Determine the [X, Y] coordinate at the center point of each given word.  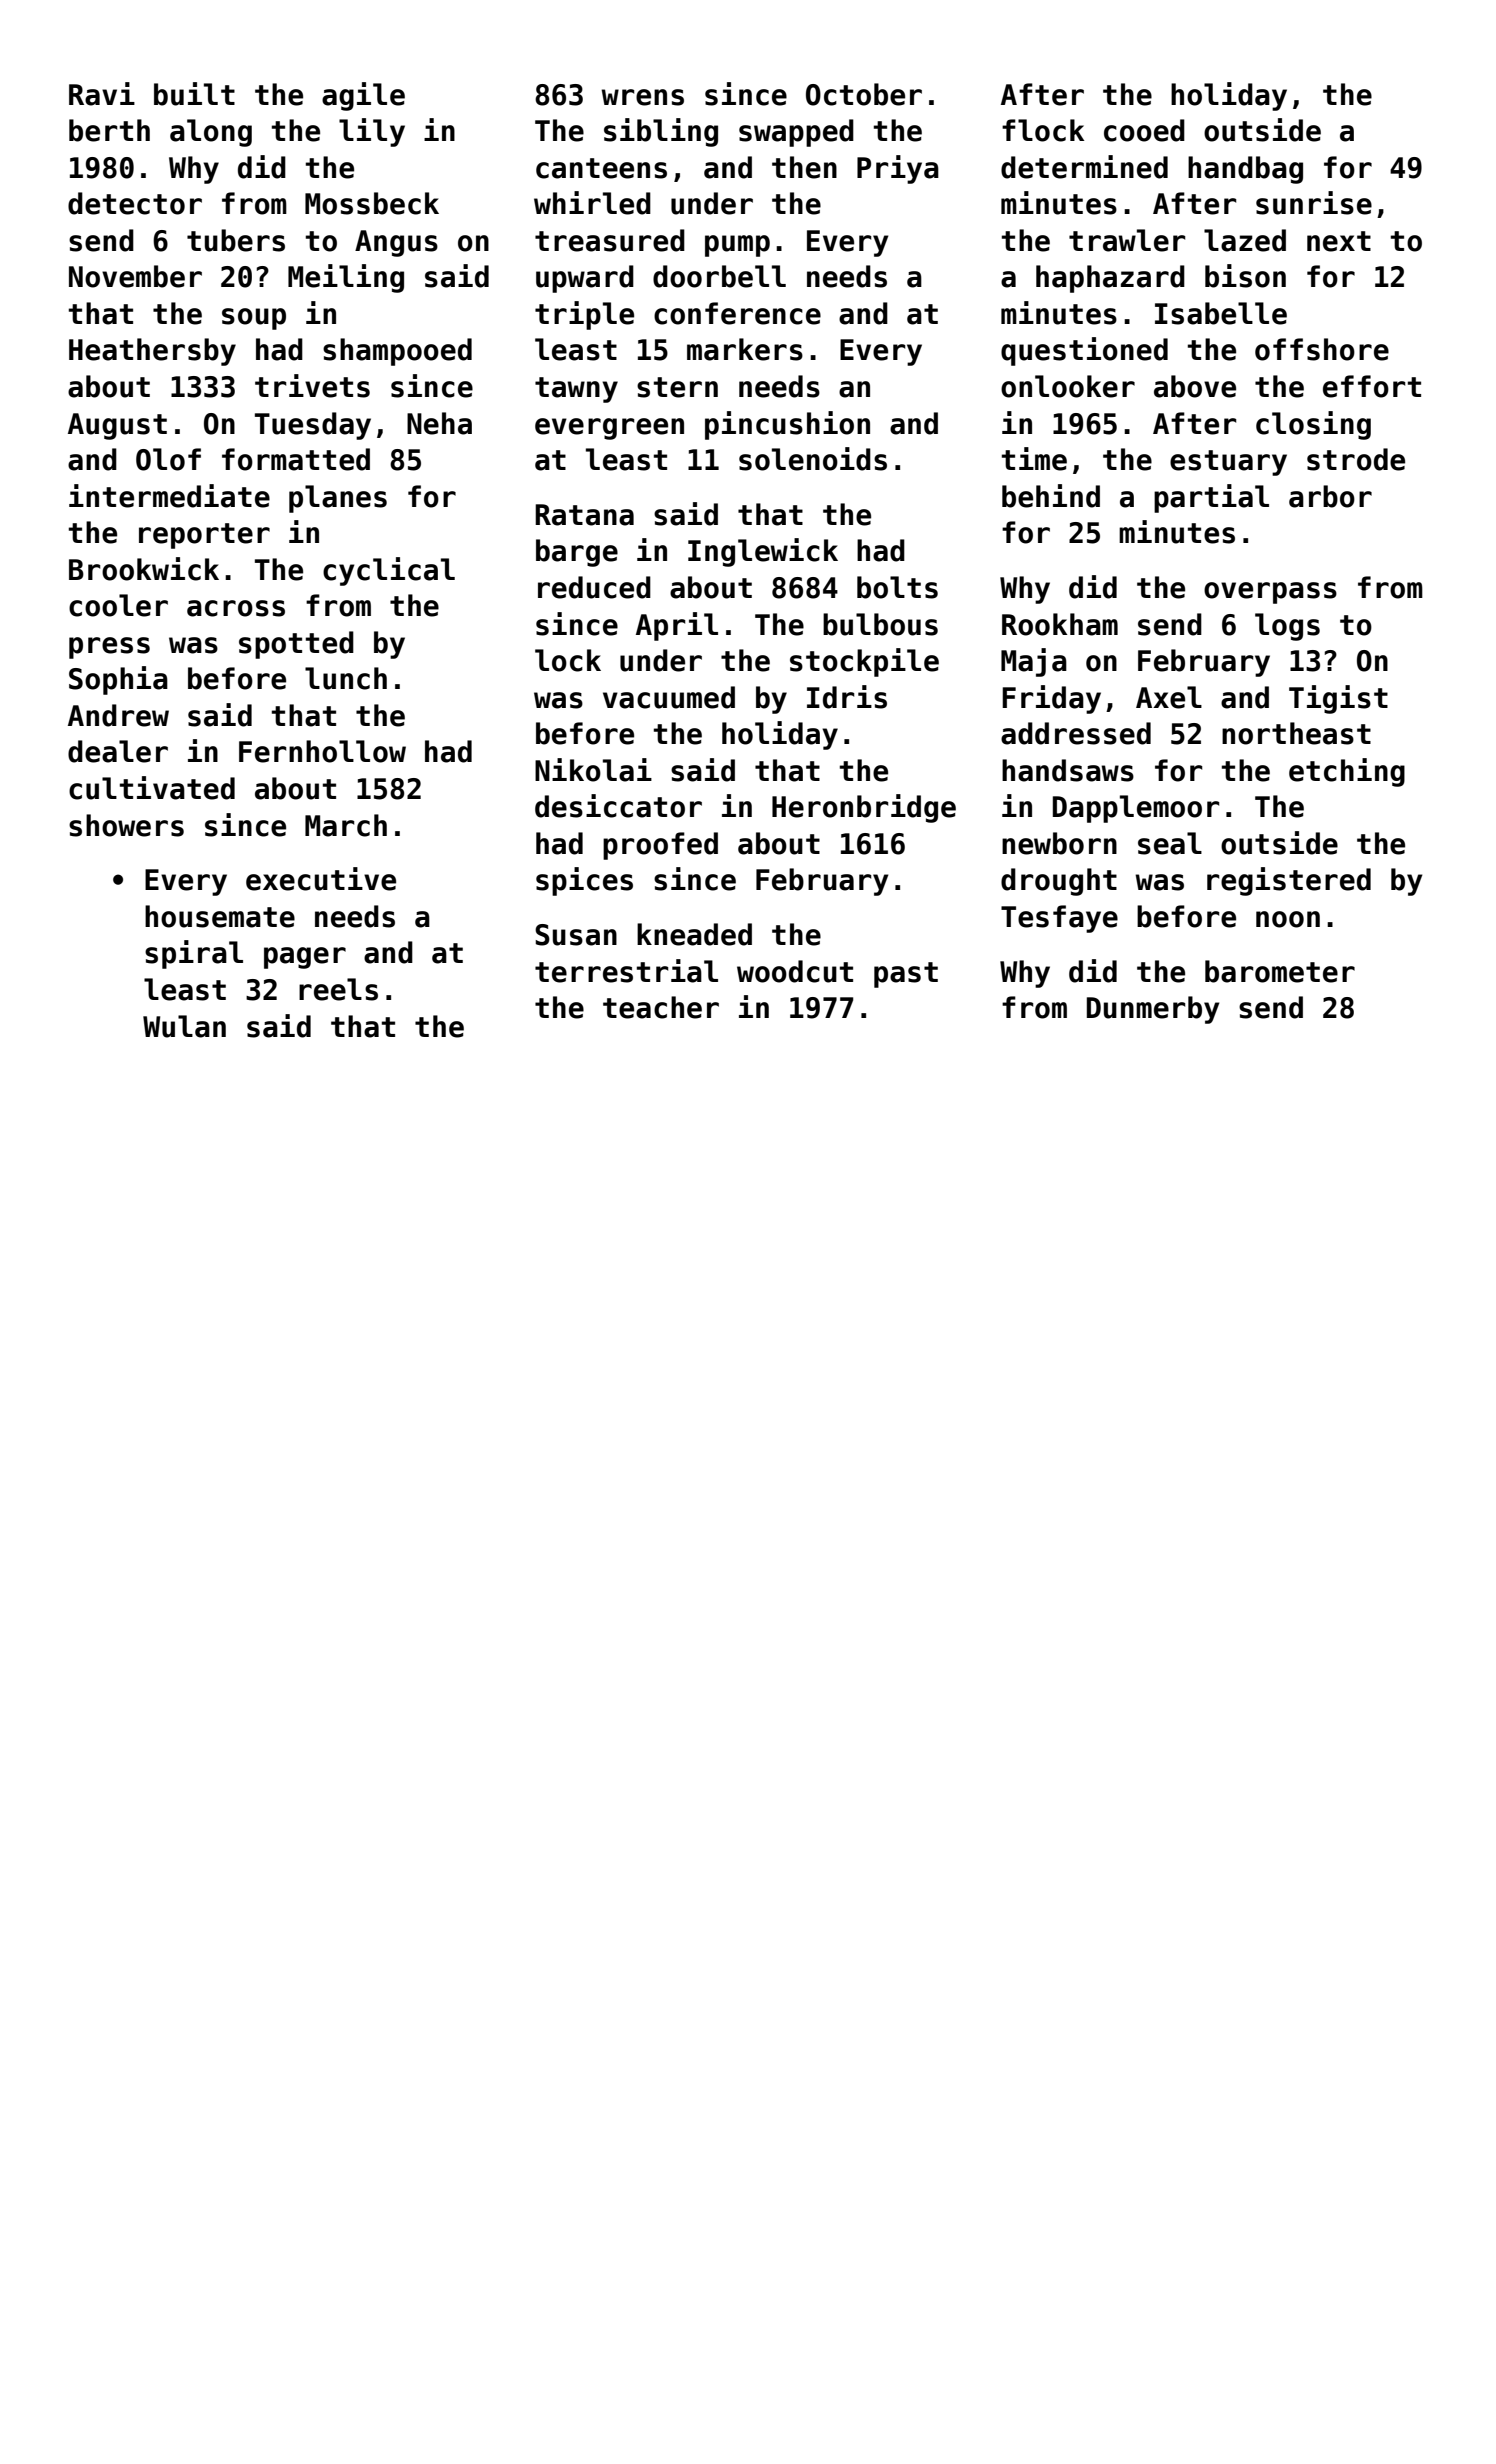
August [117, 426]
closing [1313, 425]
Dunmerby [1153, 1010]
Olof [168, 459]
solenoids [813, 459]
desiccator [618, 806]
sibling [661, 132]
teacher [661, 1007]
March [346, 825]
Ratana [584, 515]
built [194, 94]
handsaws [1068, 770]
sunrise [1314, 203]
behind [1051, 496]
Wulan [184, 1026]
